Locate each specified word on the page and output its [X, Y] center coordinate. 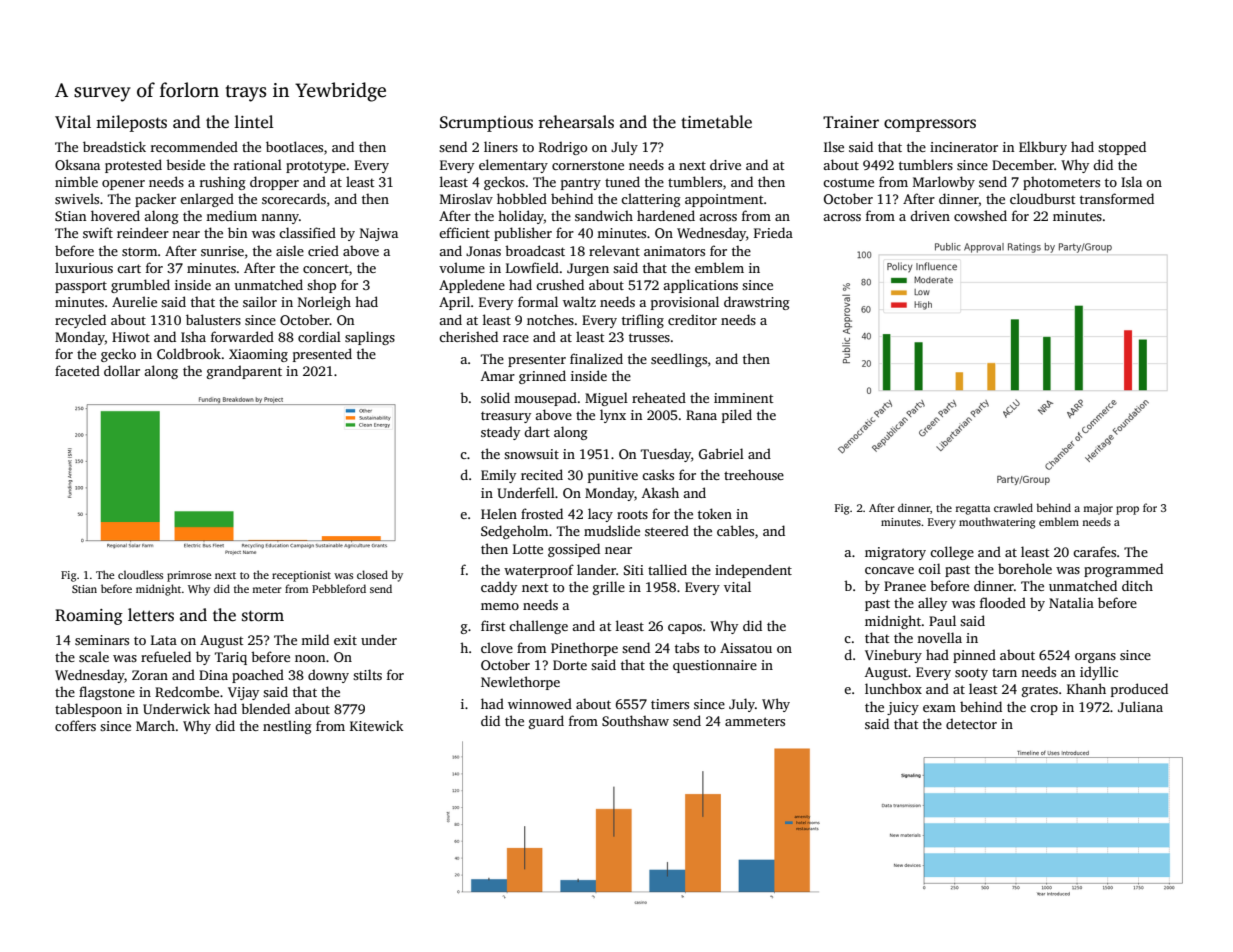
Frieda [773, 232]
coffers [75, 725]
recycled [80, 321]
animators [674, 251]
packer [155, 200]
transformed [1117, 198]
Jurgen [588, 269]
